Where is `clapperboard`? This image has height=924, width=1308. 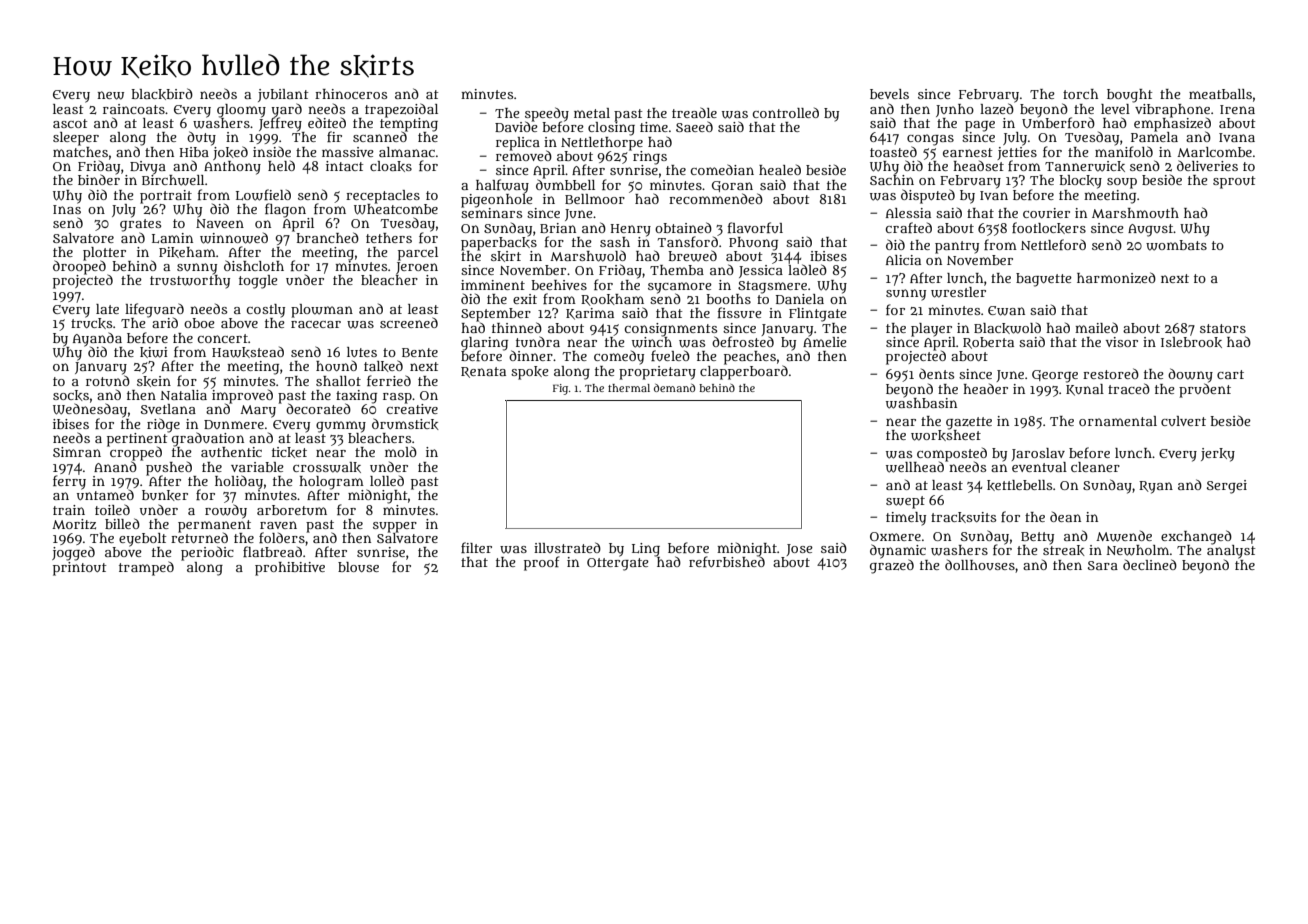
clapperboard is located at coordinates (744, 372).
